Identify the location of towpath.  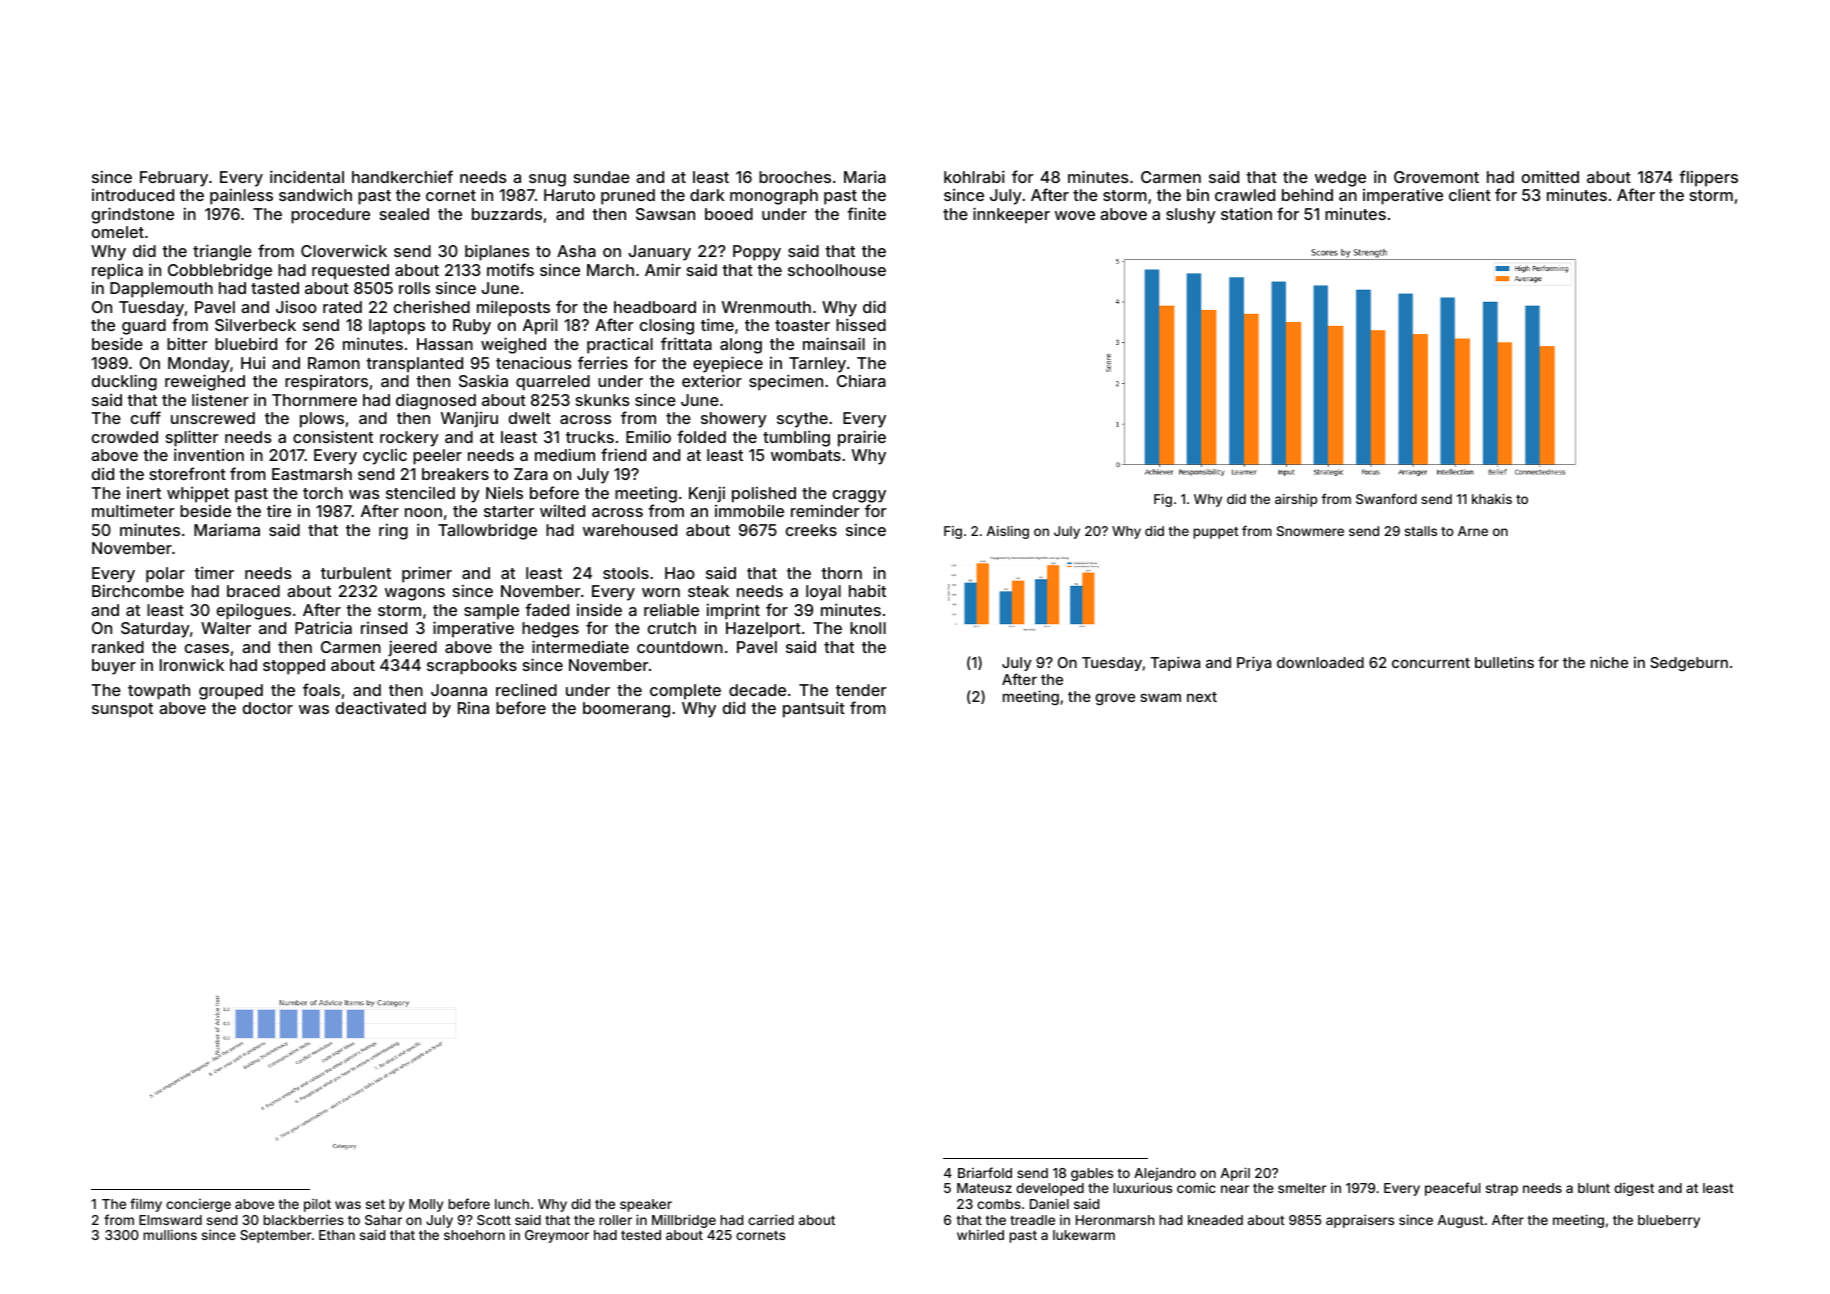
(159, 692).
